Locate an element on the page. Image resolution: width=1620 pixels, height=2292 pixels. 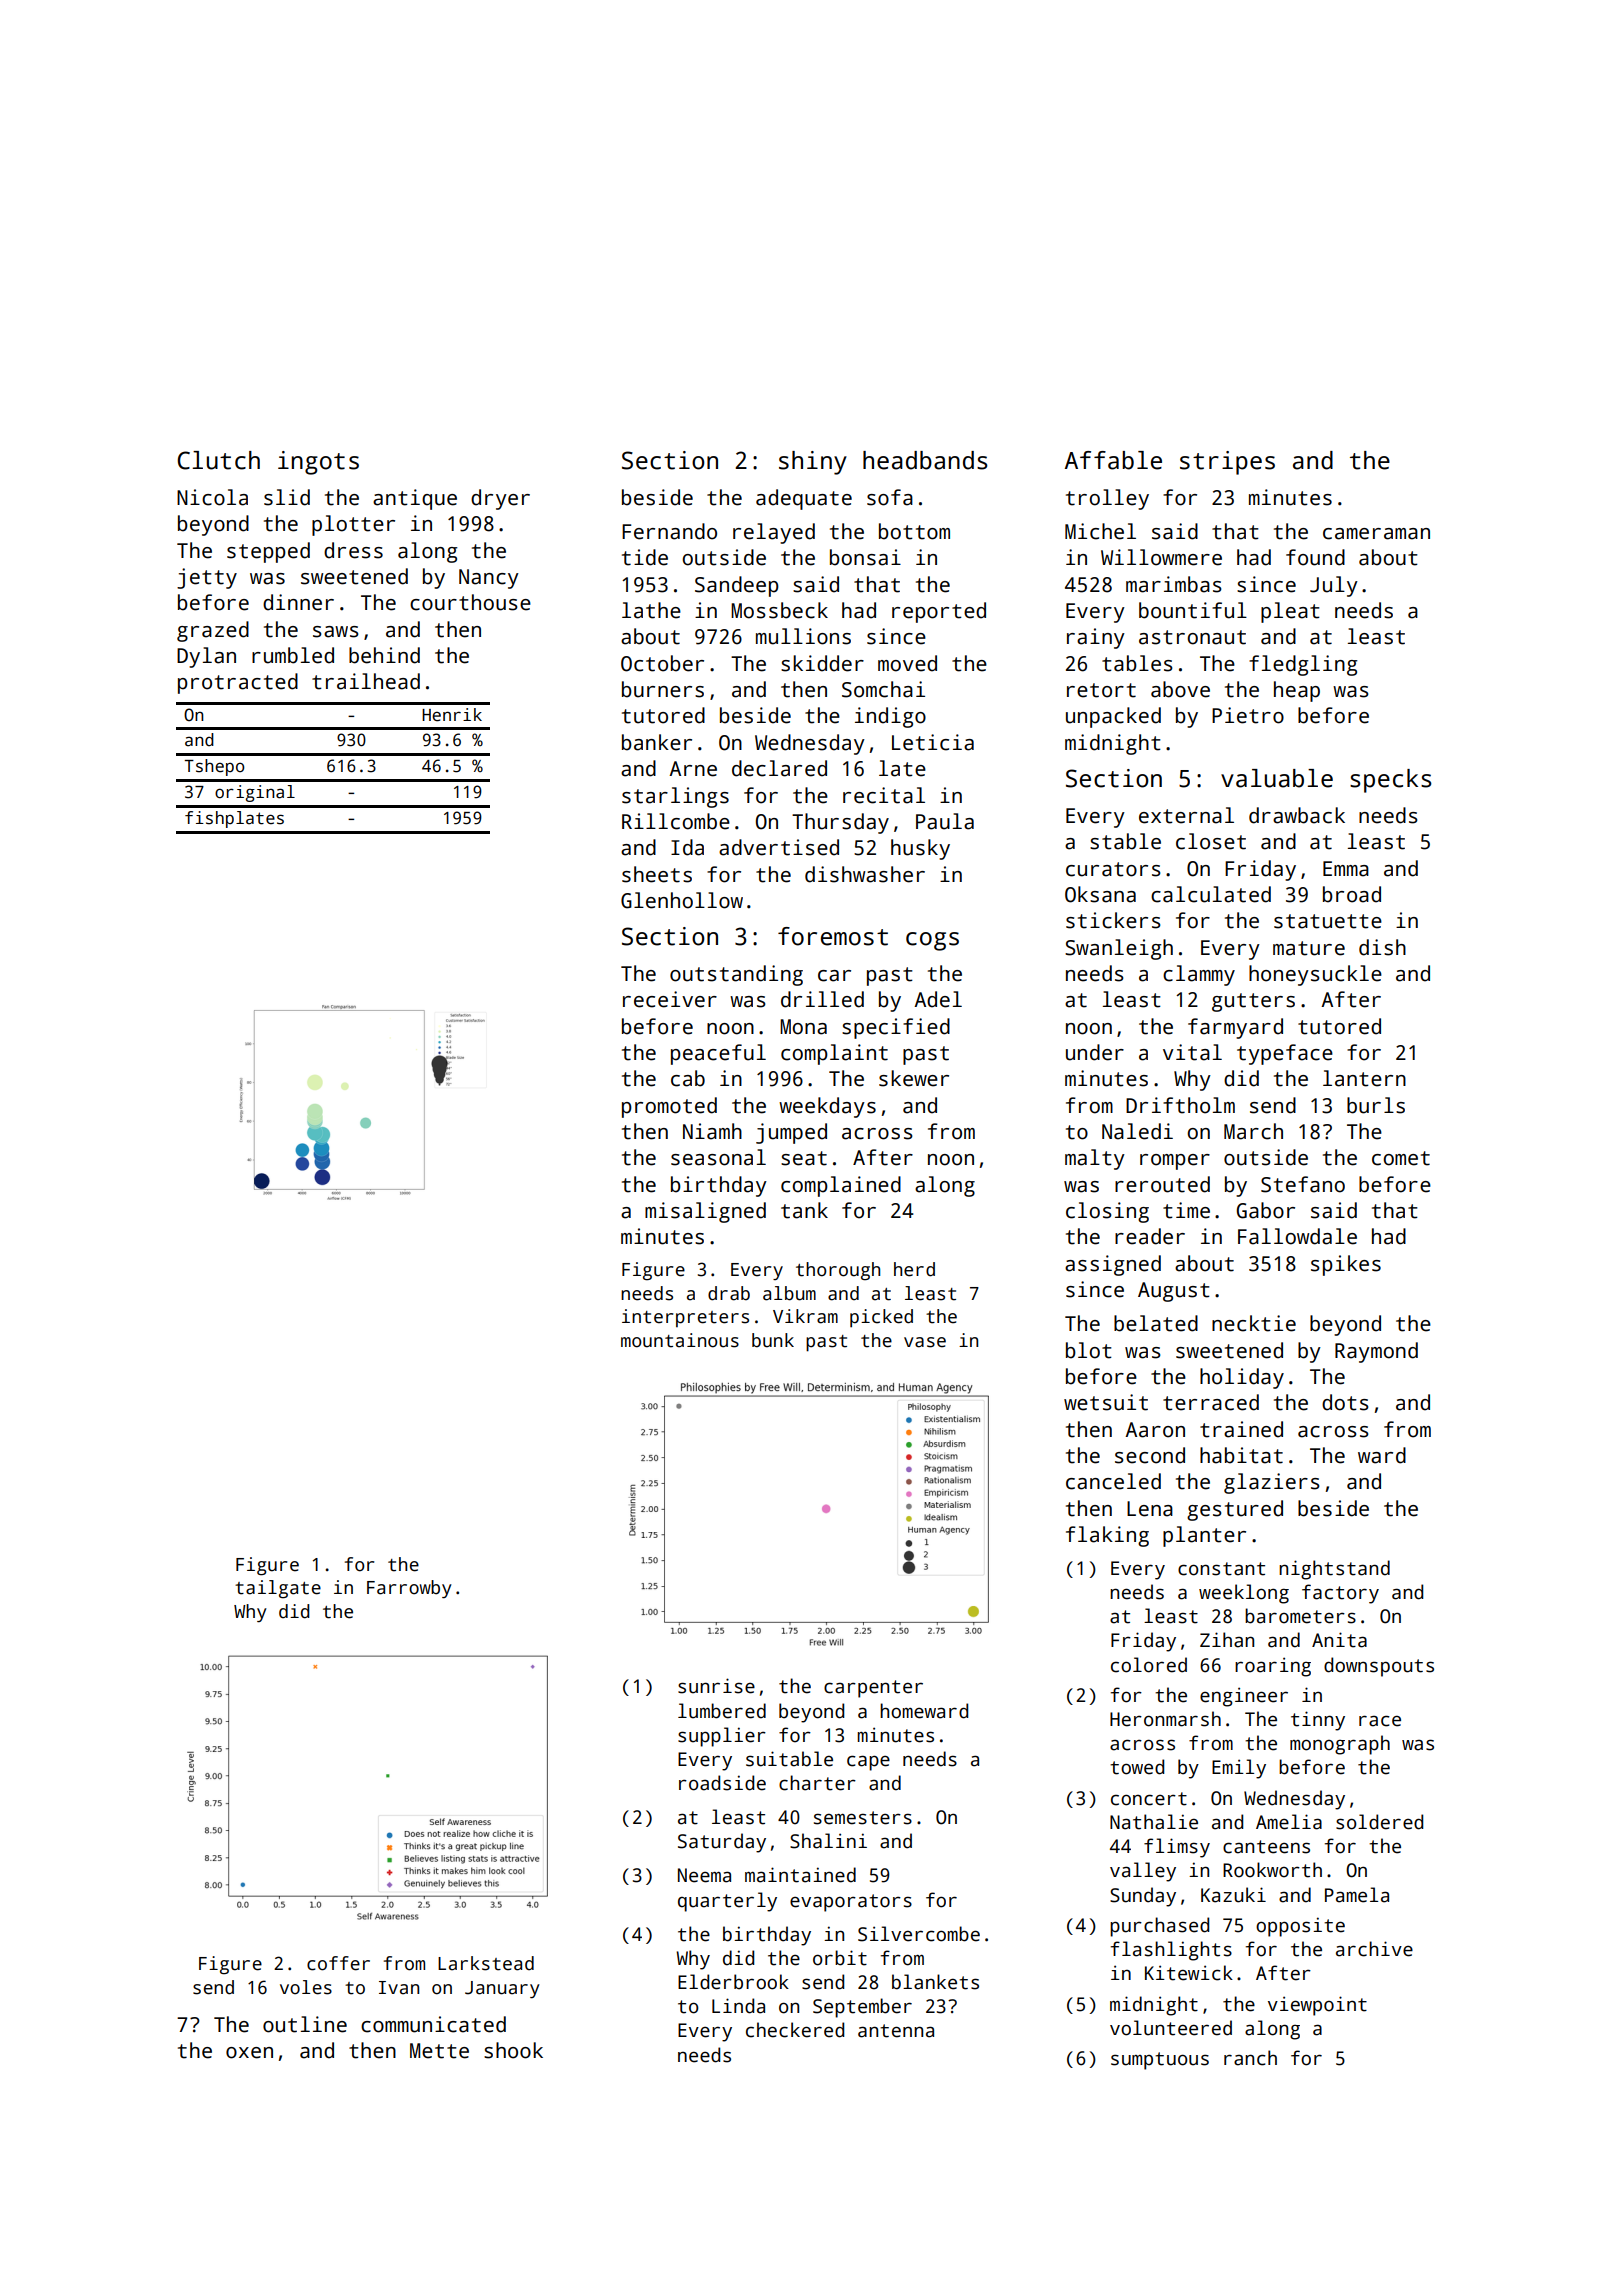
coffer is located at coordinates (338, 1963).
